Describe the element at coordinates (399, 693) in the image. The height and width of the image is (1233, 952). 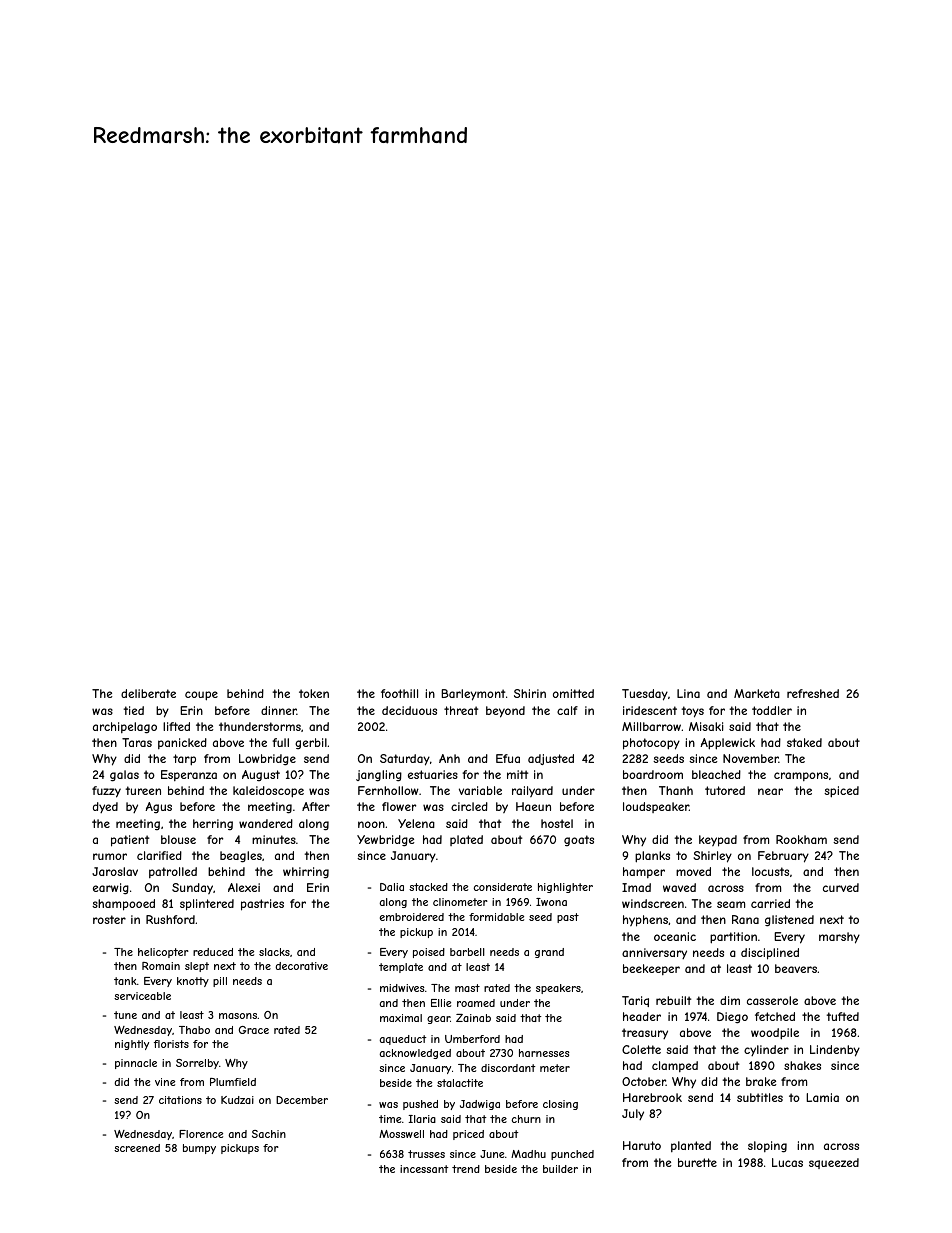
I see `foothill` at that location.
